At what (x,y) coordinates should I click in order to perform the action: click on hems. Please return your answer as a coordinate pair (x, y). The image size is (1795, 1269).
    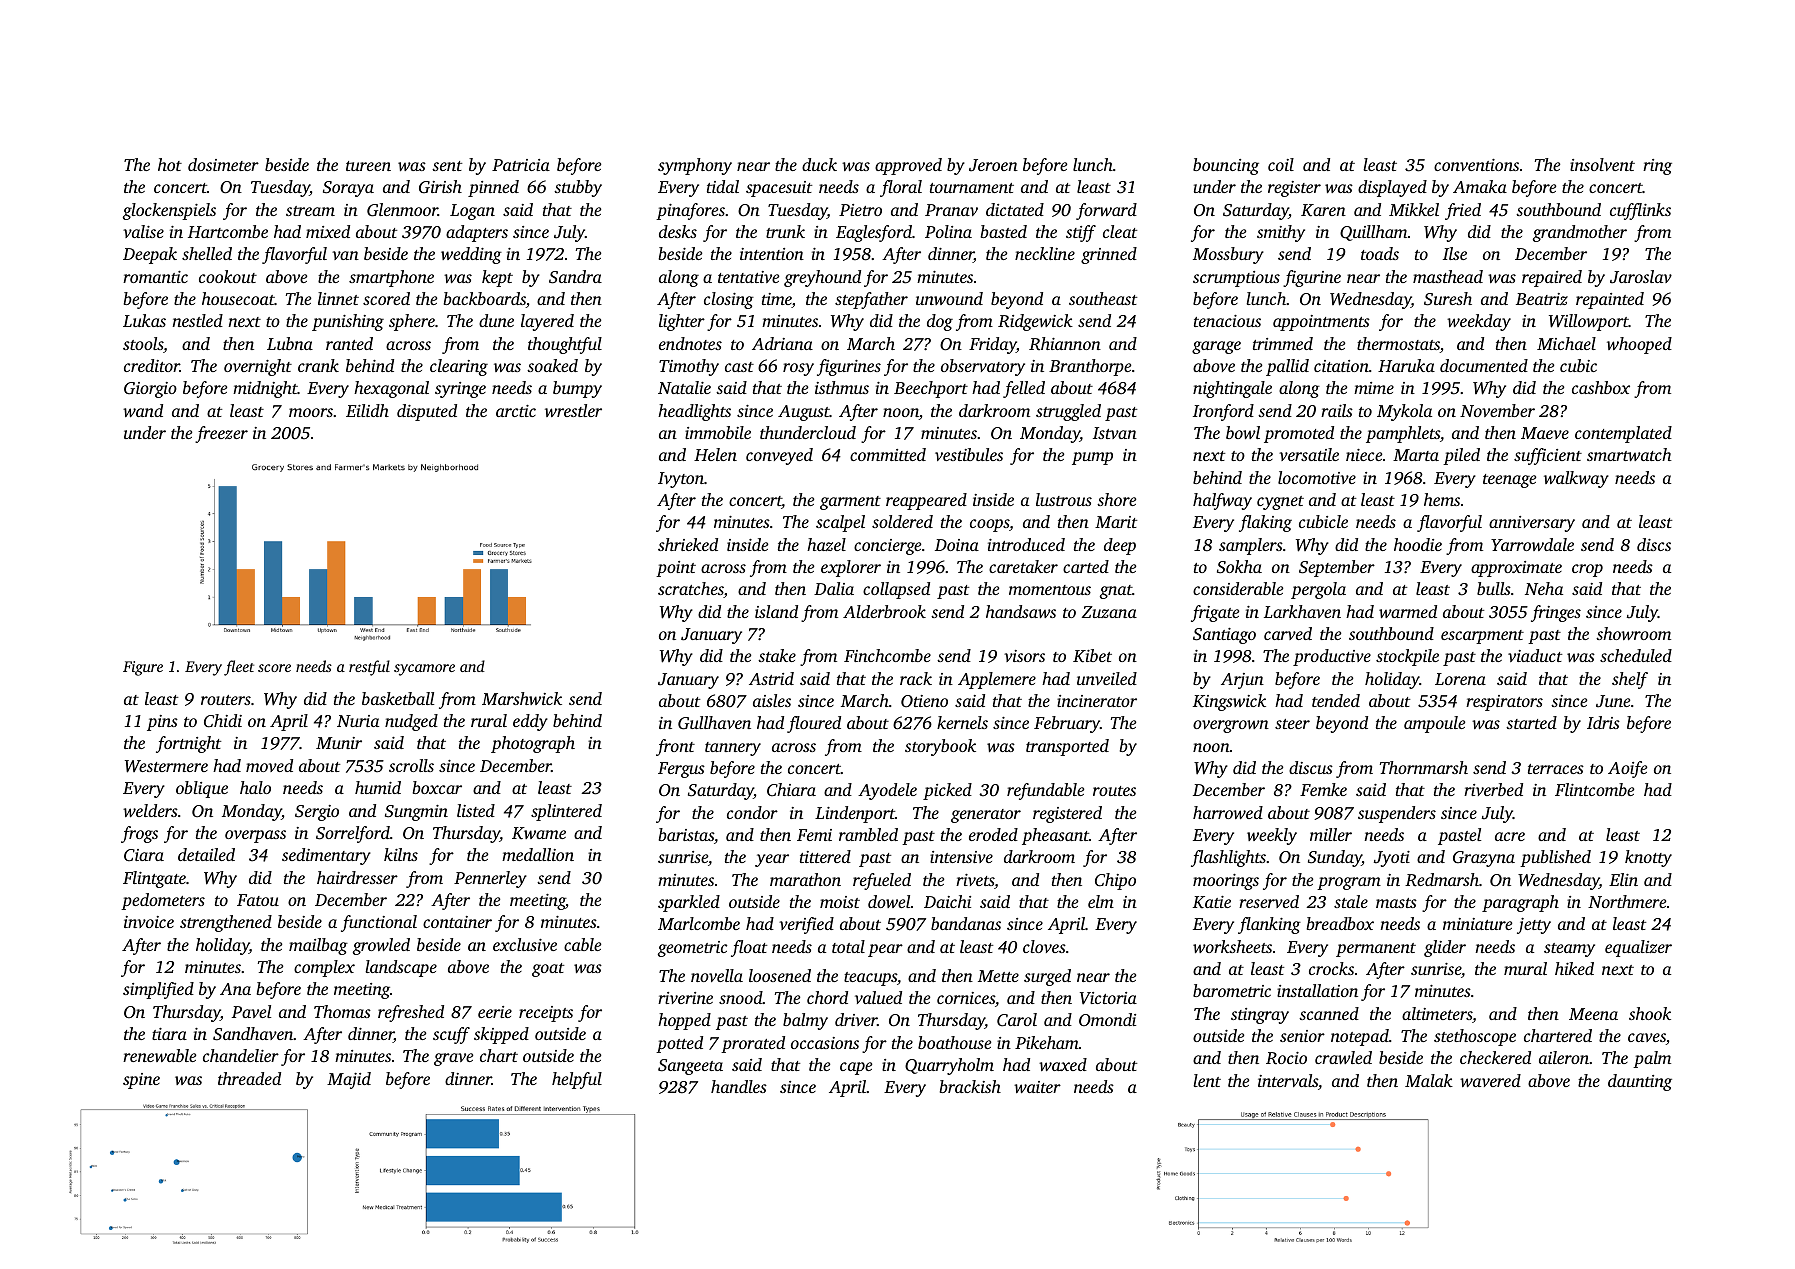
    Looking at the image, I should click on (1442, 499).
